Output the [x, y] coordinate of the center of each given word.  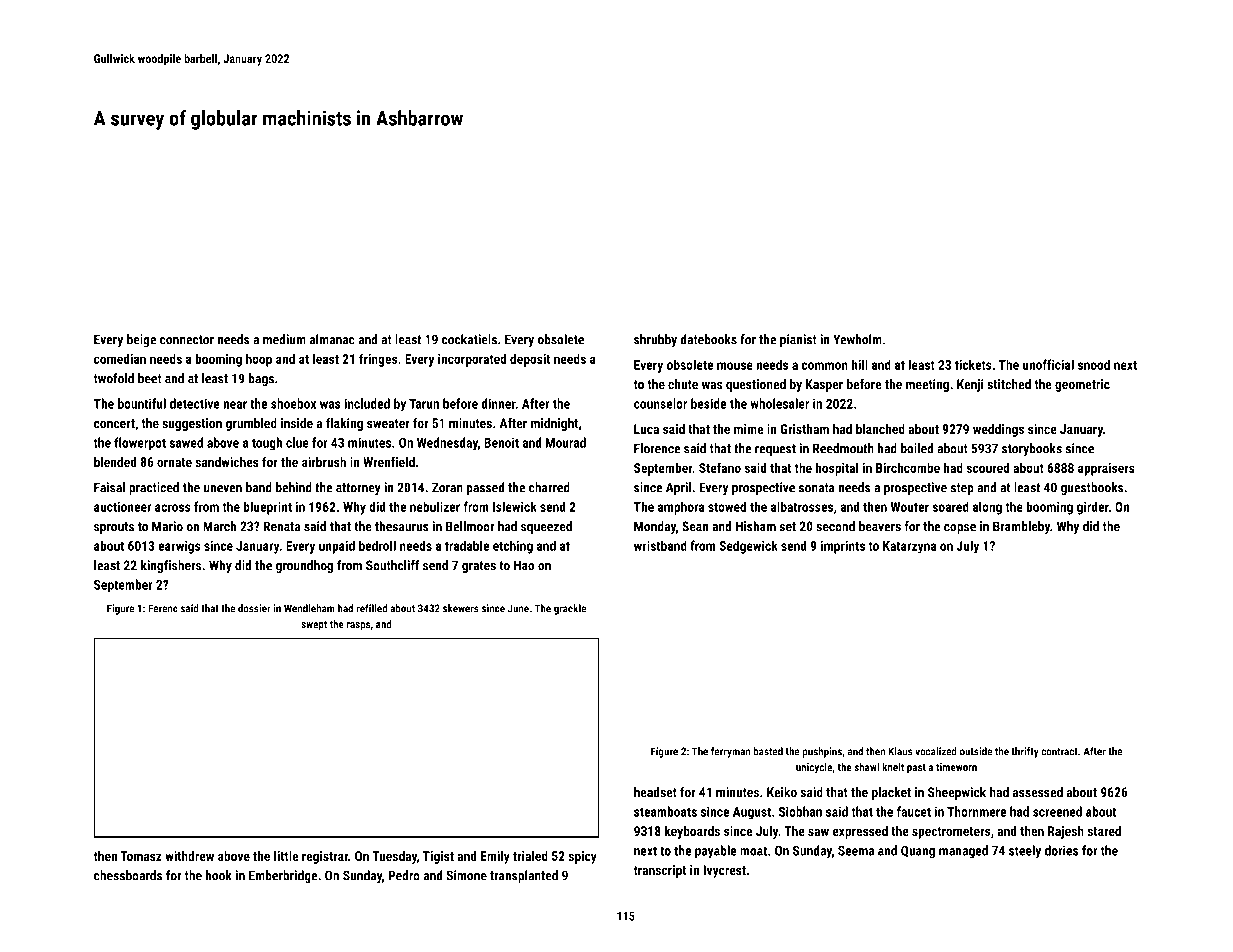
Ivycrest [724, 871]
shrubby [655, 341]
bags [261, 379]
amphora [681, 508]
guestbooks [1092, 488]
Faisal [109, 487]
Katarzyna [909, 547]
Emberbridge [283, 876]
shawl [866, 767]
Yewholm [857, 339]
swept [314, 626]
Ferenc [163, 608]
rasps [358, 626]
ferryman [731, 752]
